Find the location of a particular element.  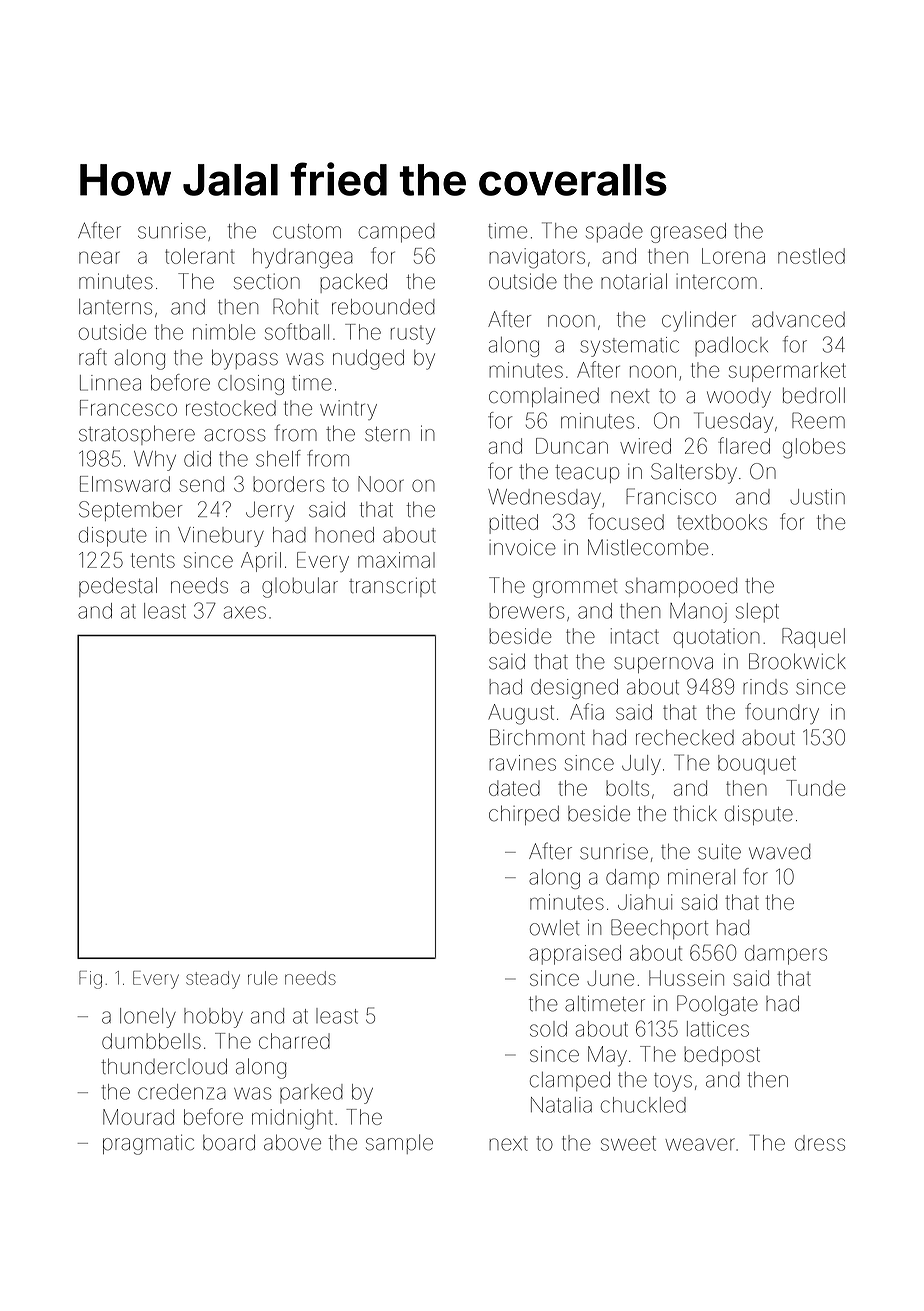

bedpost is located at coordinates (722, 1056).
